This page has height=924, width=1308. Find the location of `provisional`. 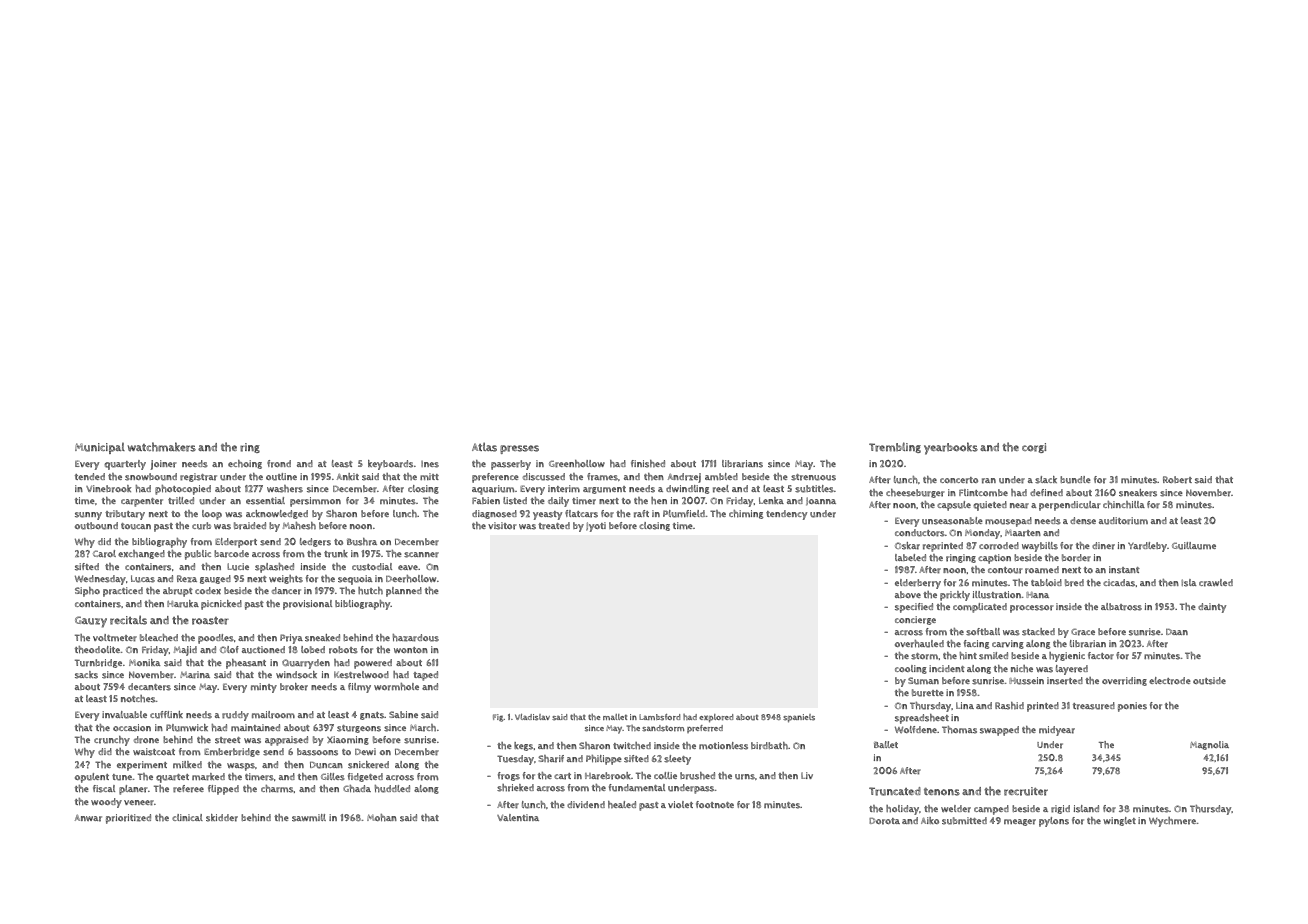

provisional is located at coordinates (307, 605).
